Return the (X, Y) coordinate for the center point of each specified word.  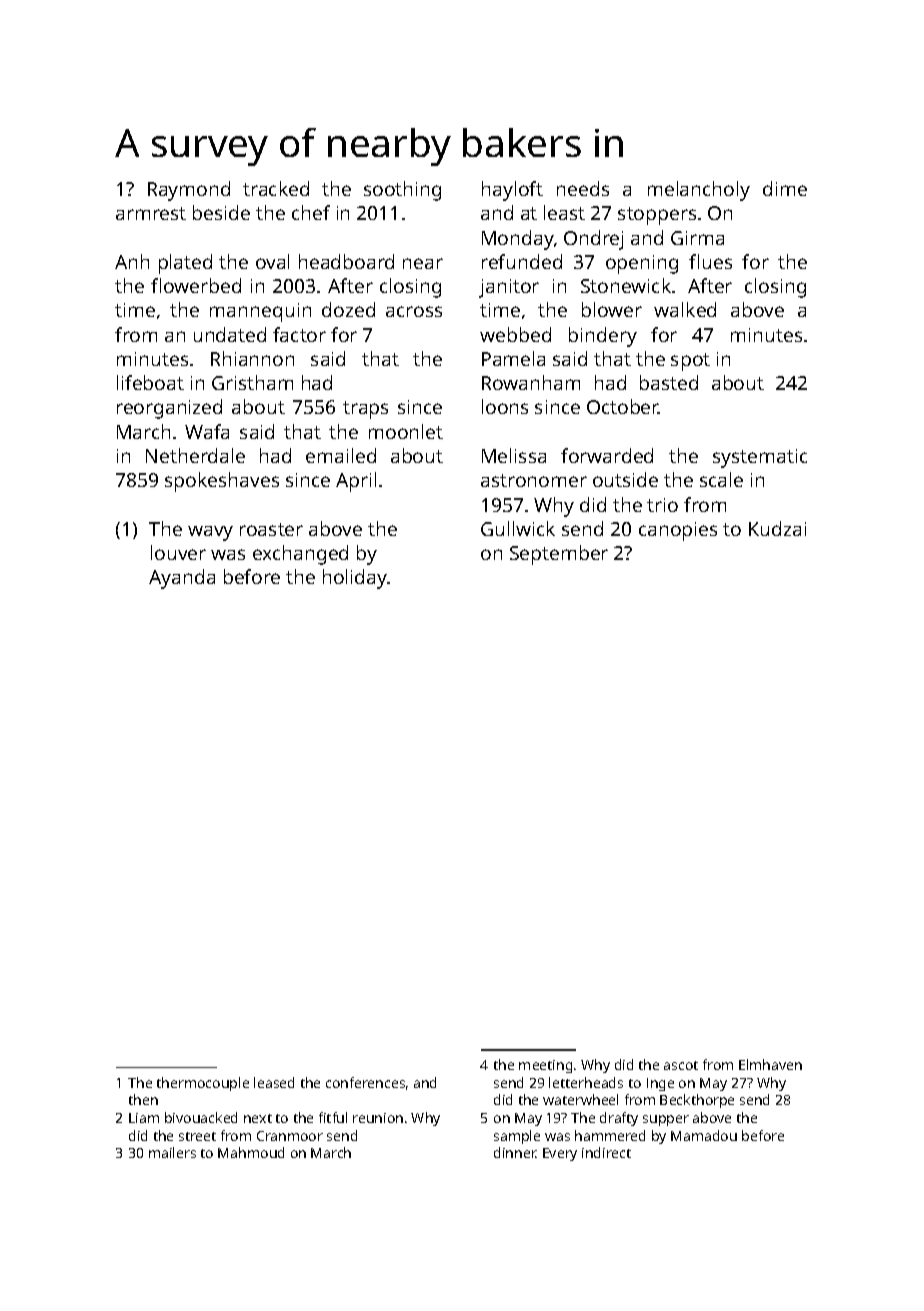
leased (274, 1082)
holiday (355, 579)
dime (785, 188)
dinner (515, 1152)
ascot (681, 1065)
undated (230, 334)
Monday (518, 240)
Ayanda (182, 579)
